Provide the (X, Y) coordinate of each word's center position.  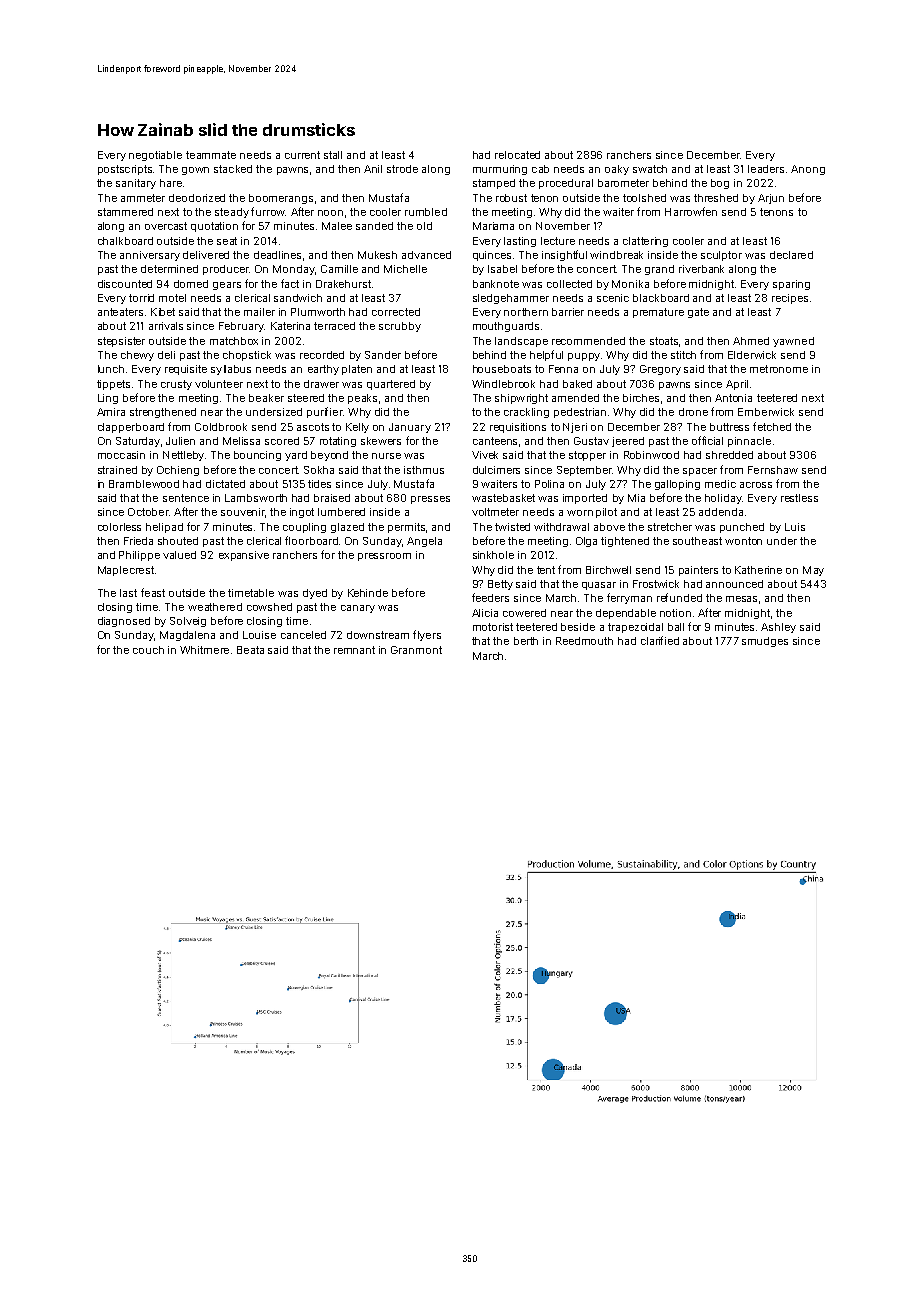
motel (172, 298)
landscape (521, 342)
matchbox (234, 341)
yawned (793, 342)
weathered (215, 607)
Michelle (405, 269)
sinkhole (493, 555)
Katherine (758, 570)
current (302, 155)
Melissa (241, 441)
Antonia (733, 398)
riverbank (701, 269)
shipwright (521, 399)
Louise (259, 635)
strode (402, 169)
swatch (650, 169)
